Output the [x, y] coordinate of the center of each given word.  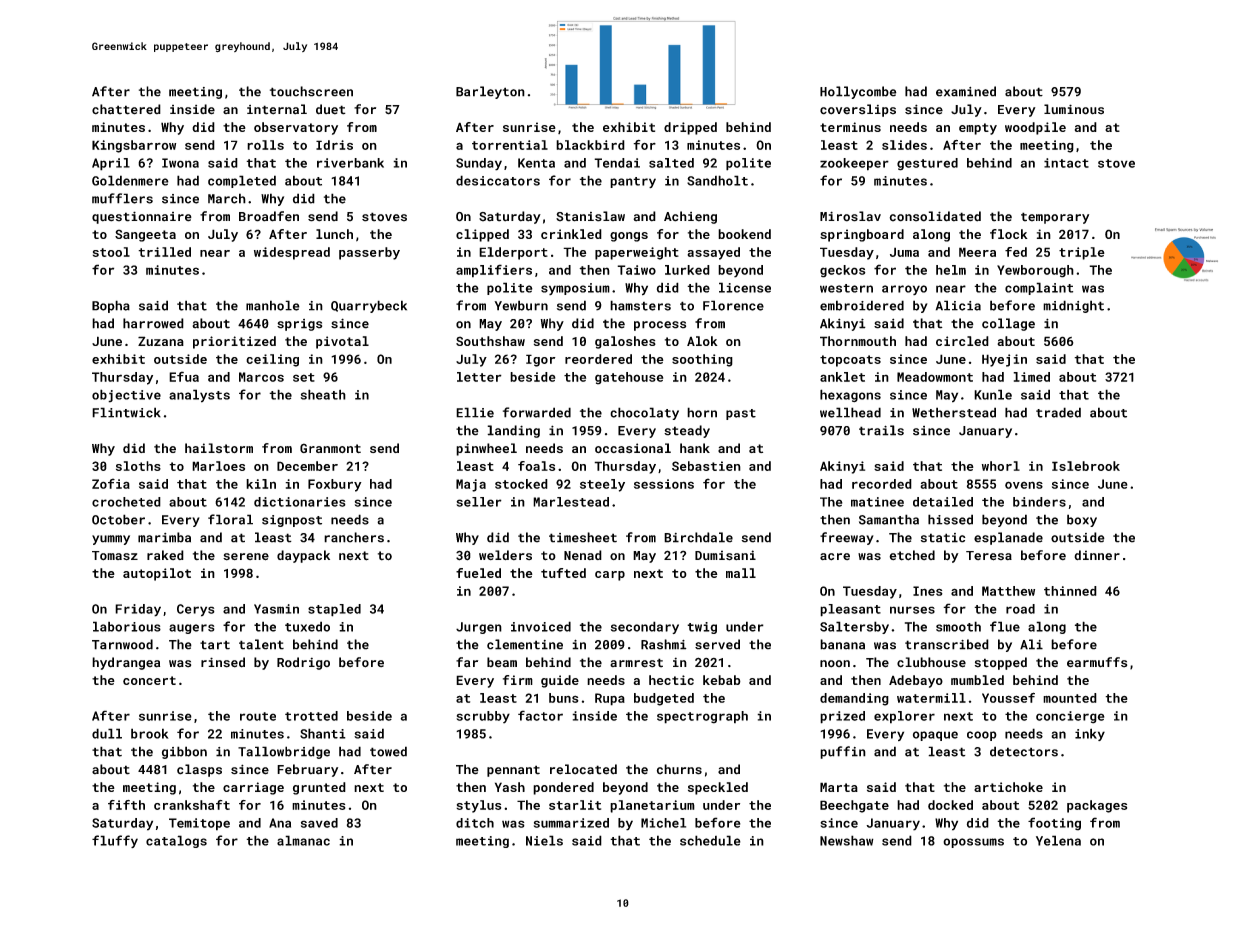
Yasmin [276, 609]
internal [277, 109]
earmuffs [1097, 662]
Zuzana [161, 341]
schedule [710, 840]
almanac [303, 840]
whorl [1001, 466]
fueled [478, 573]
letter [479, 377]
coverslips [858, 110]
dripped [690, 128]
